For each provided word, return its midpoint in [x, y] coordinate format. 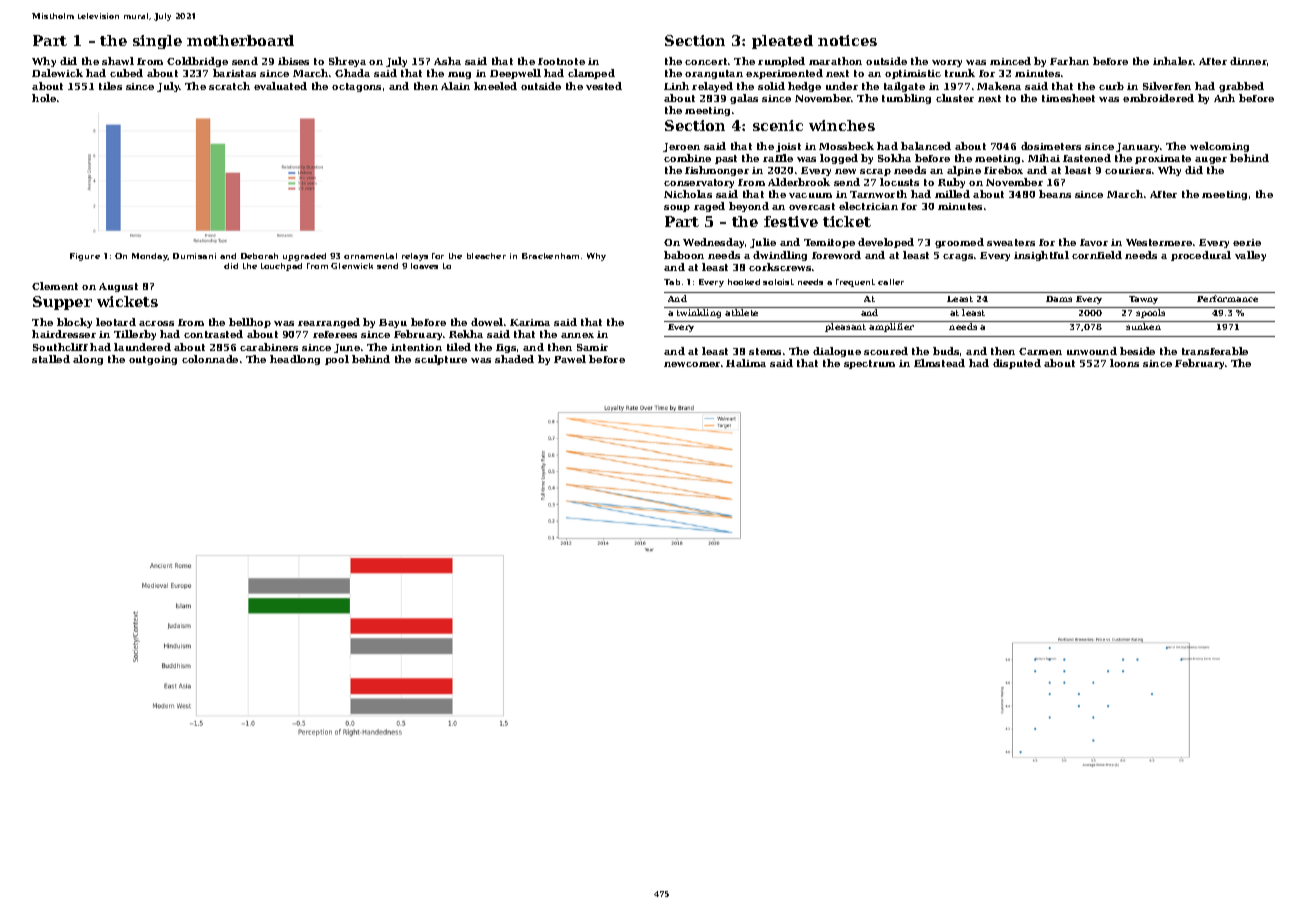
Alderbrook [799, 182]
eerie [1247, 242]
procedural [1201, 256]
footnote [561, 61]
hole [44, 98]
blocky [74, 323]
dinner [1248, 61]
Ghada [352, 73]
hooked [744, 282]
